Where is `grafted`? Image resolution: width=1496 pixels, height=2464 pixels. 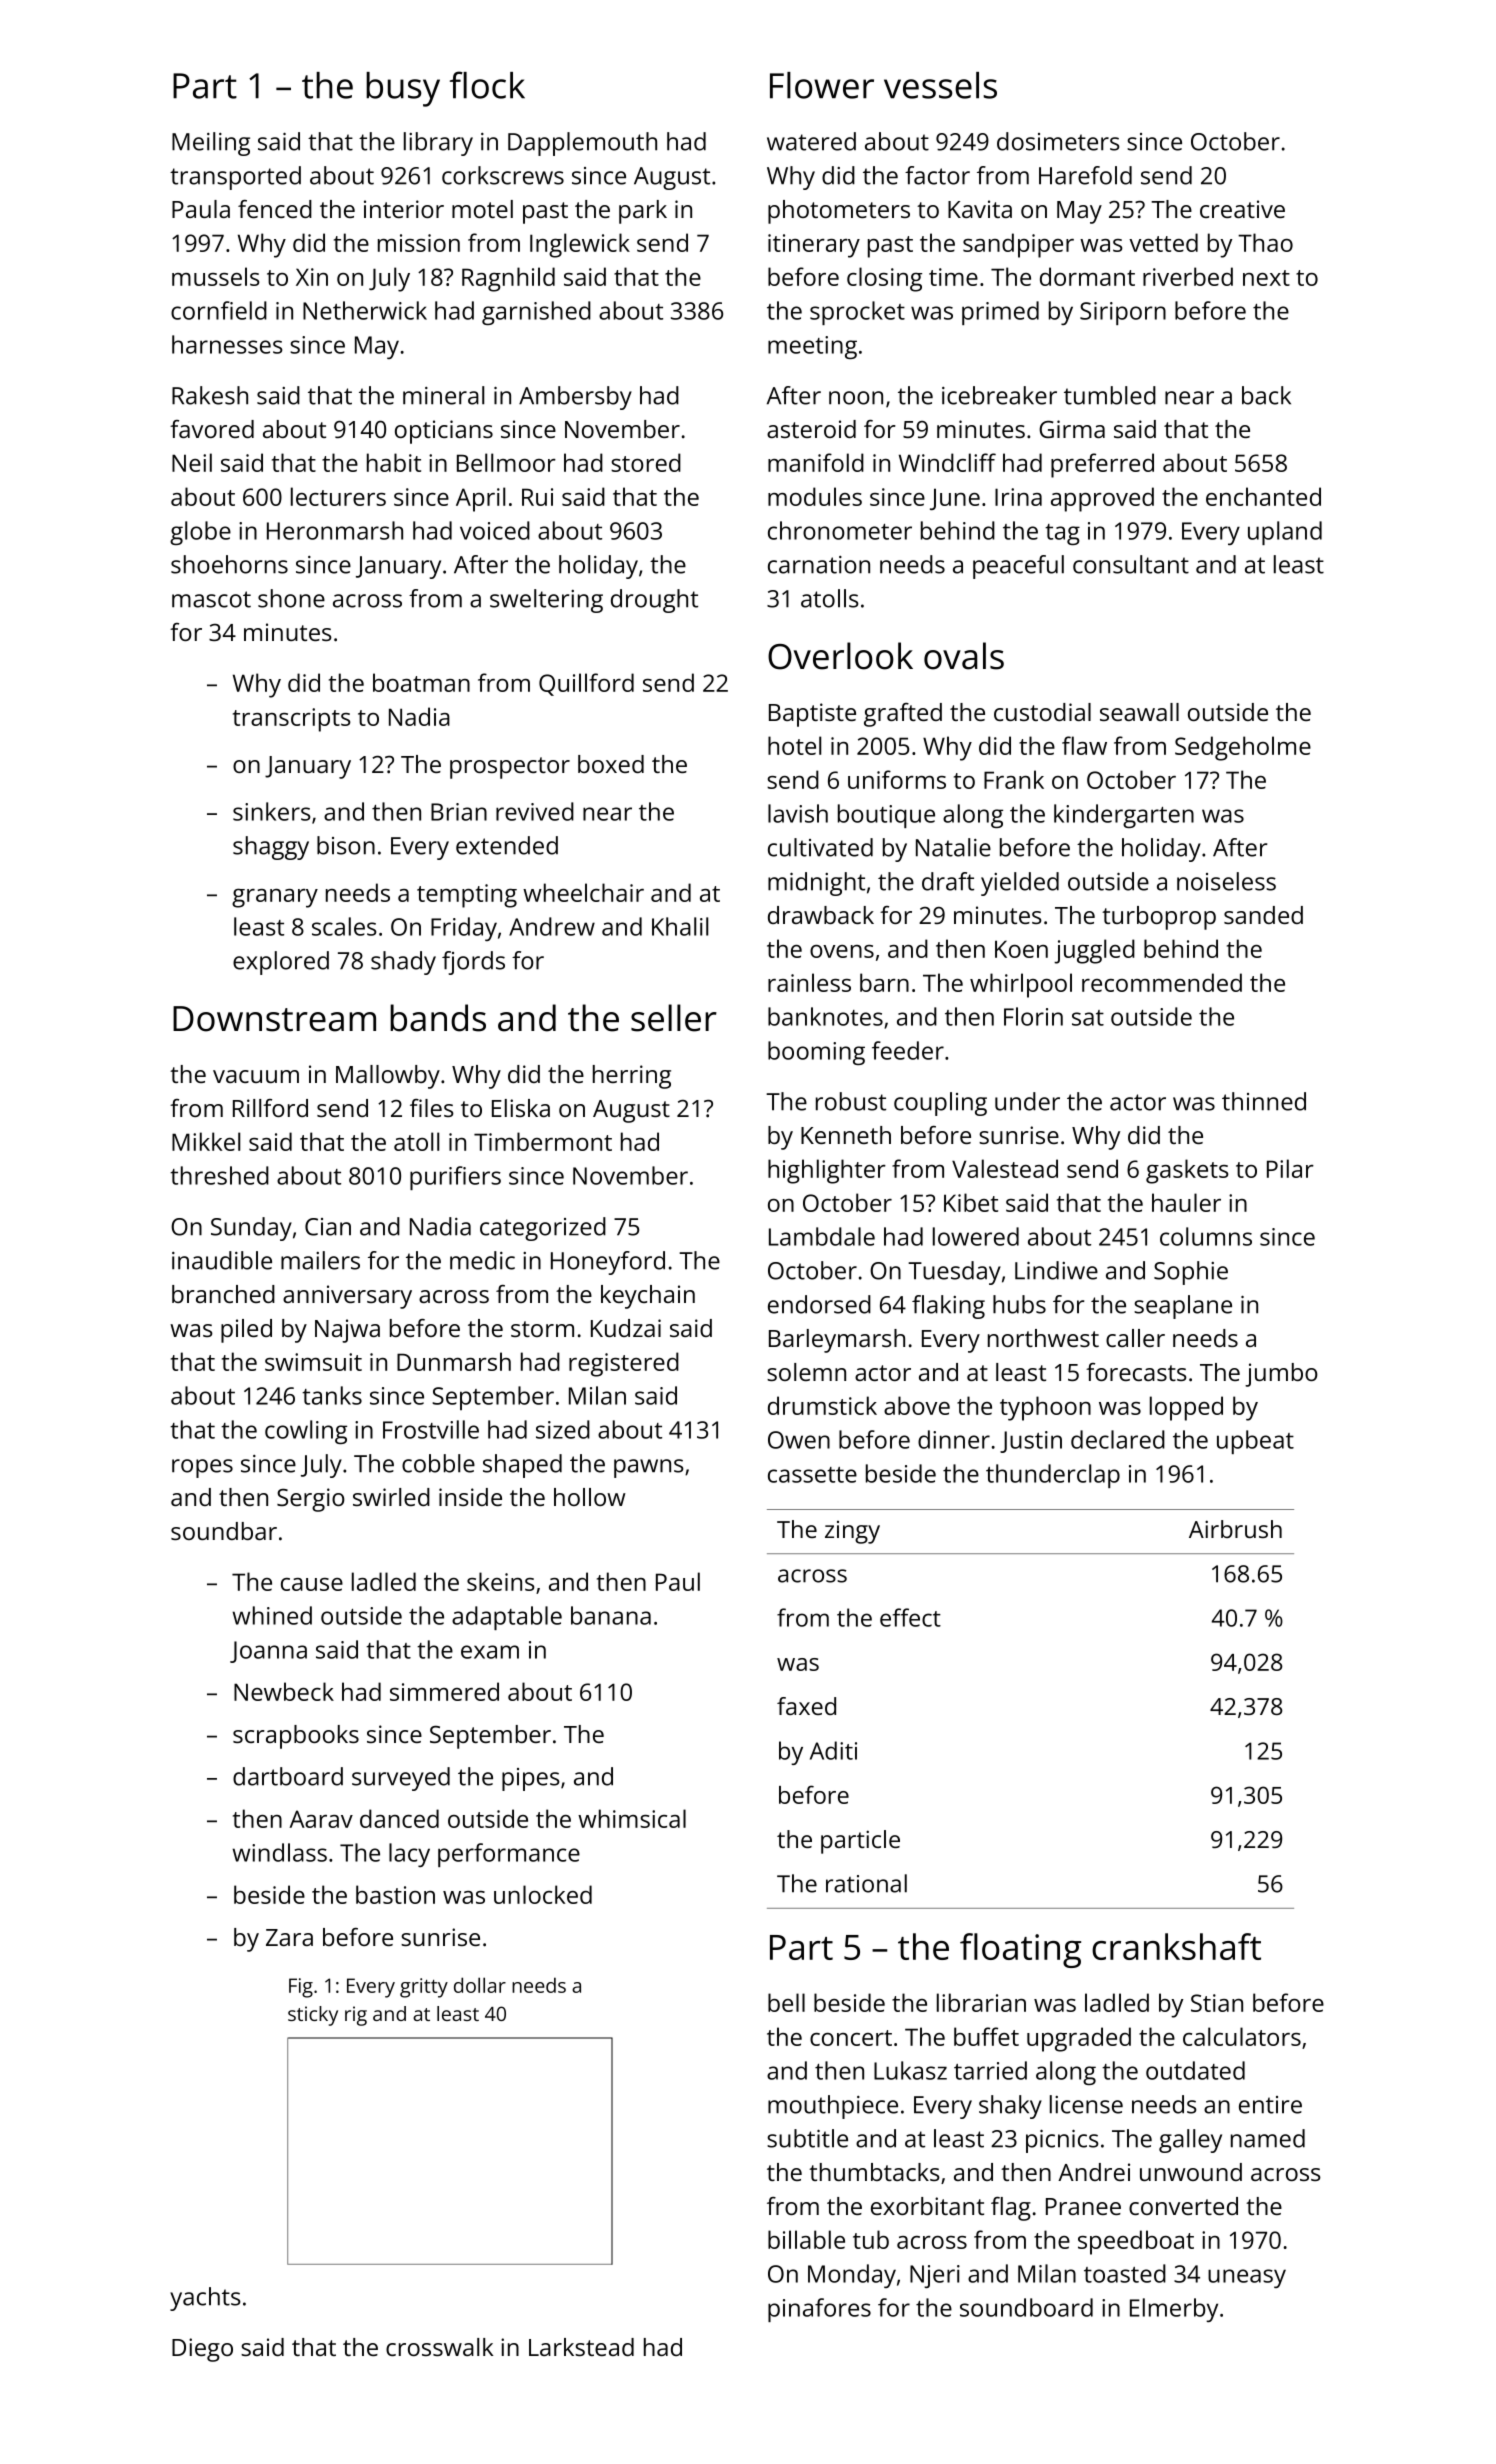
grafted is located at coordinates (903, 715).
